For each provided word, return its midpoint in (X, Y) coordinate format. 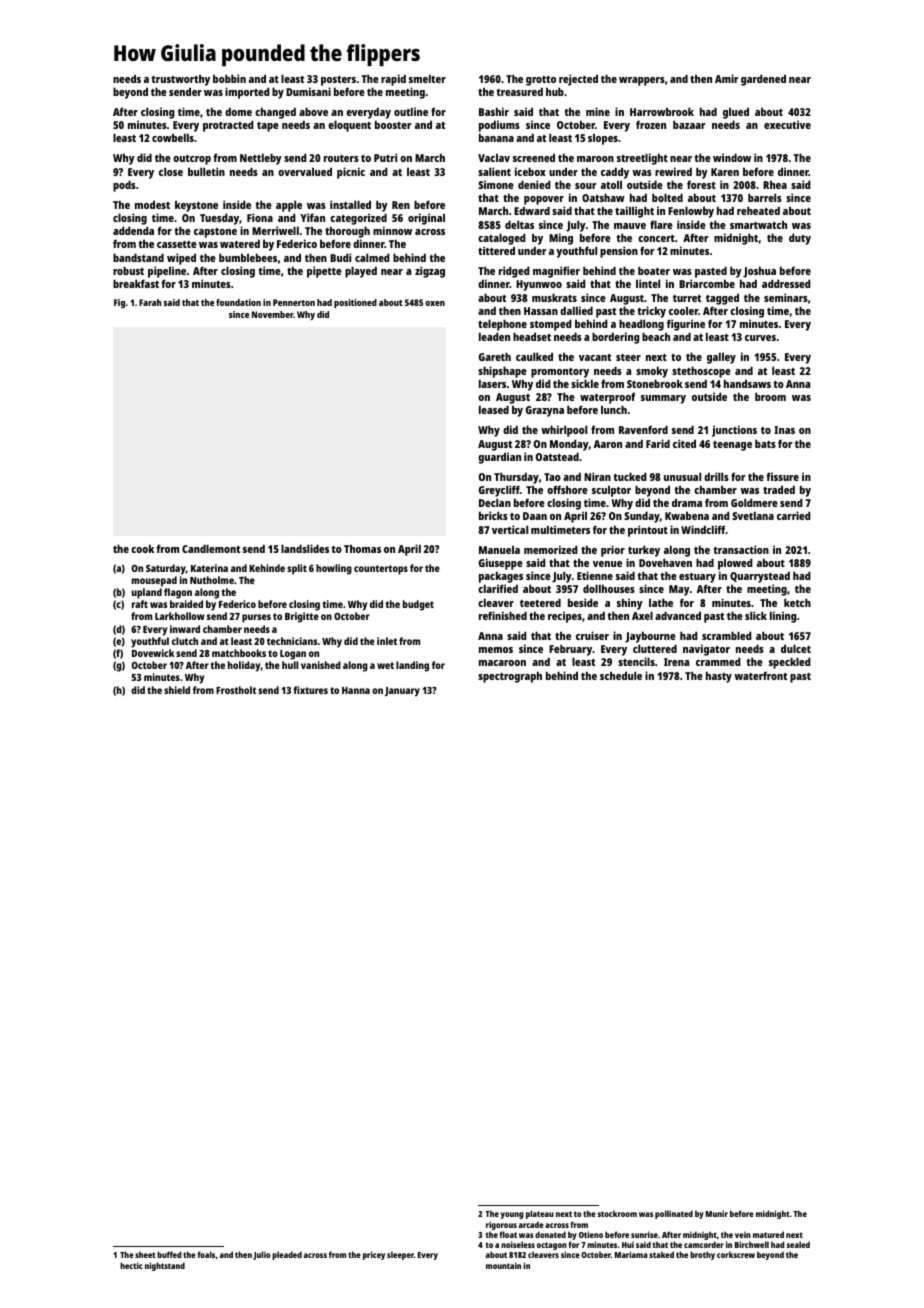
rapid (393, 80)
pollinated (674, 1214)
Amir (726, 78)
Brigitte (302, 617)
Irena (676, 662)
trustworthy (181, 80)
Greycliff (499, 491)
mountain (503, 1265)
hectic (131, 1265)
